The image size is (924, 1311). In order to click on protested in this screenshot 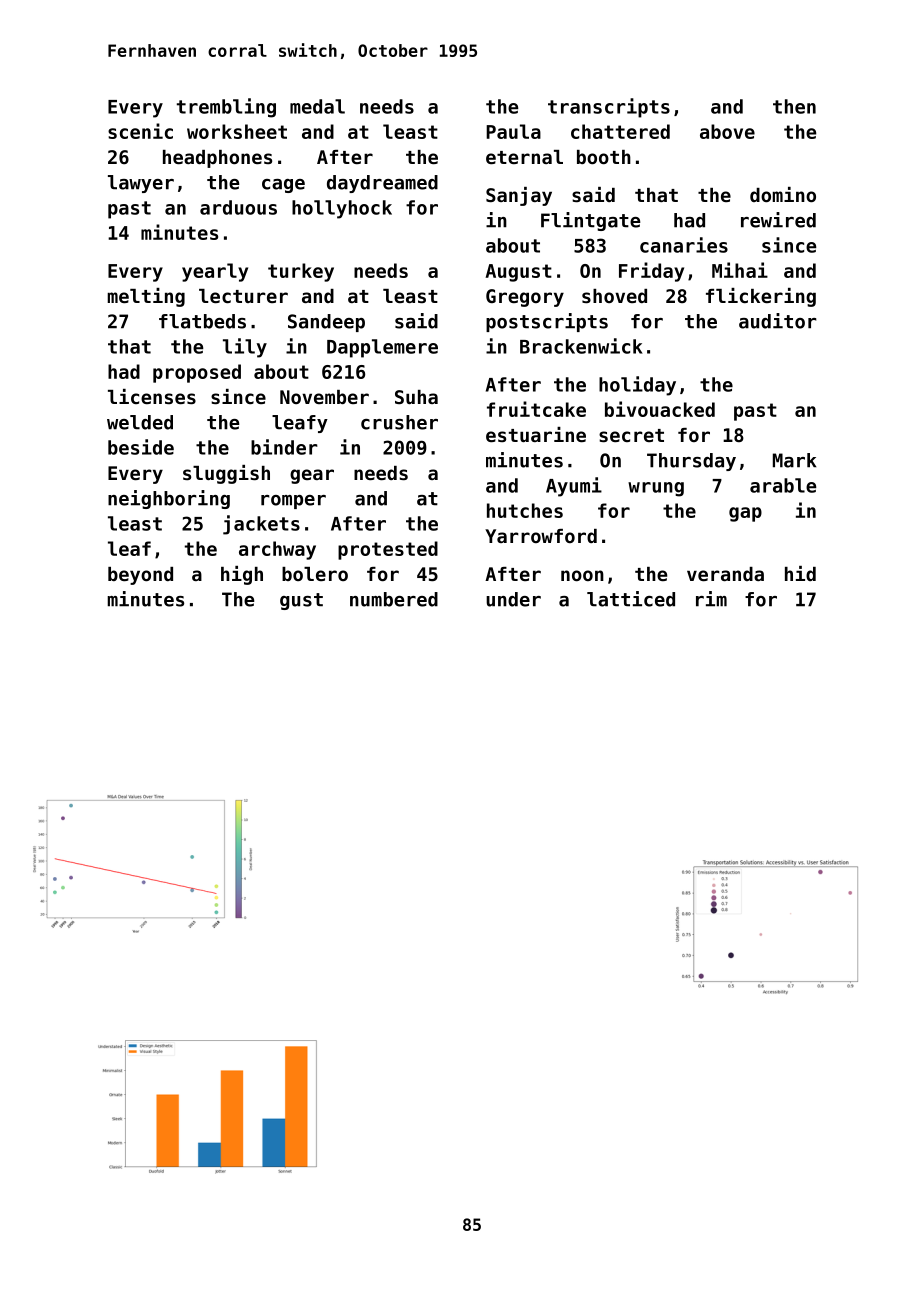, I will do `click(388, 550)`.
